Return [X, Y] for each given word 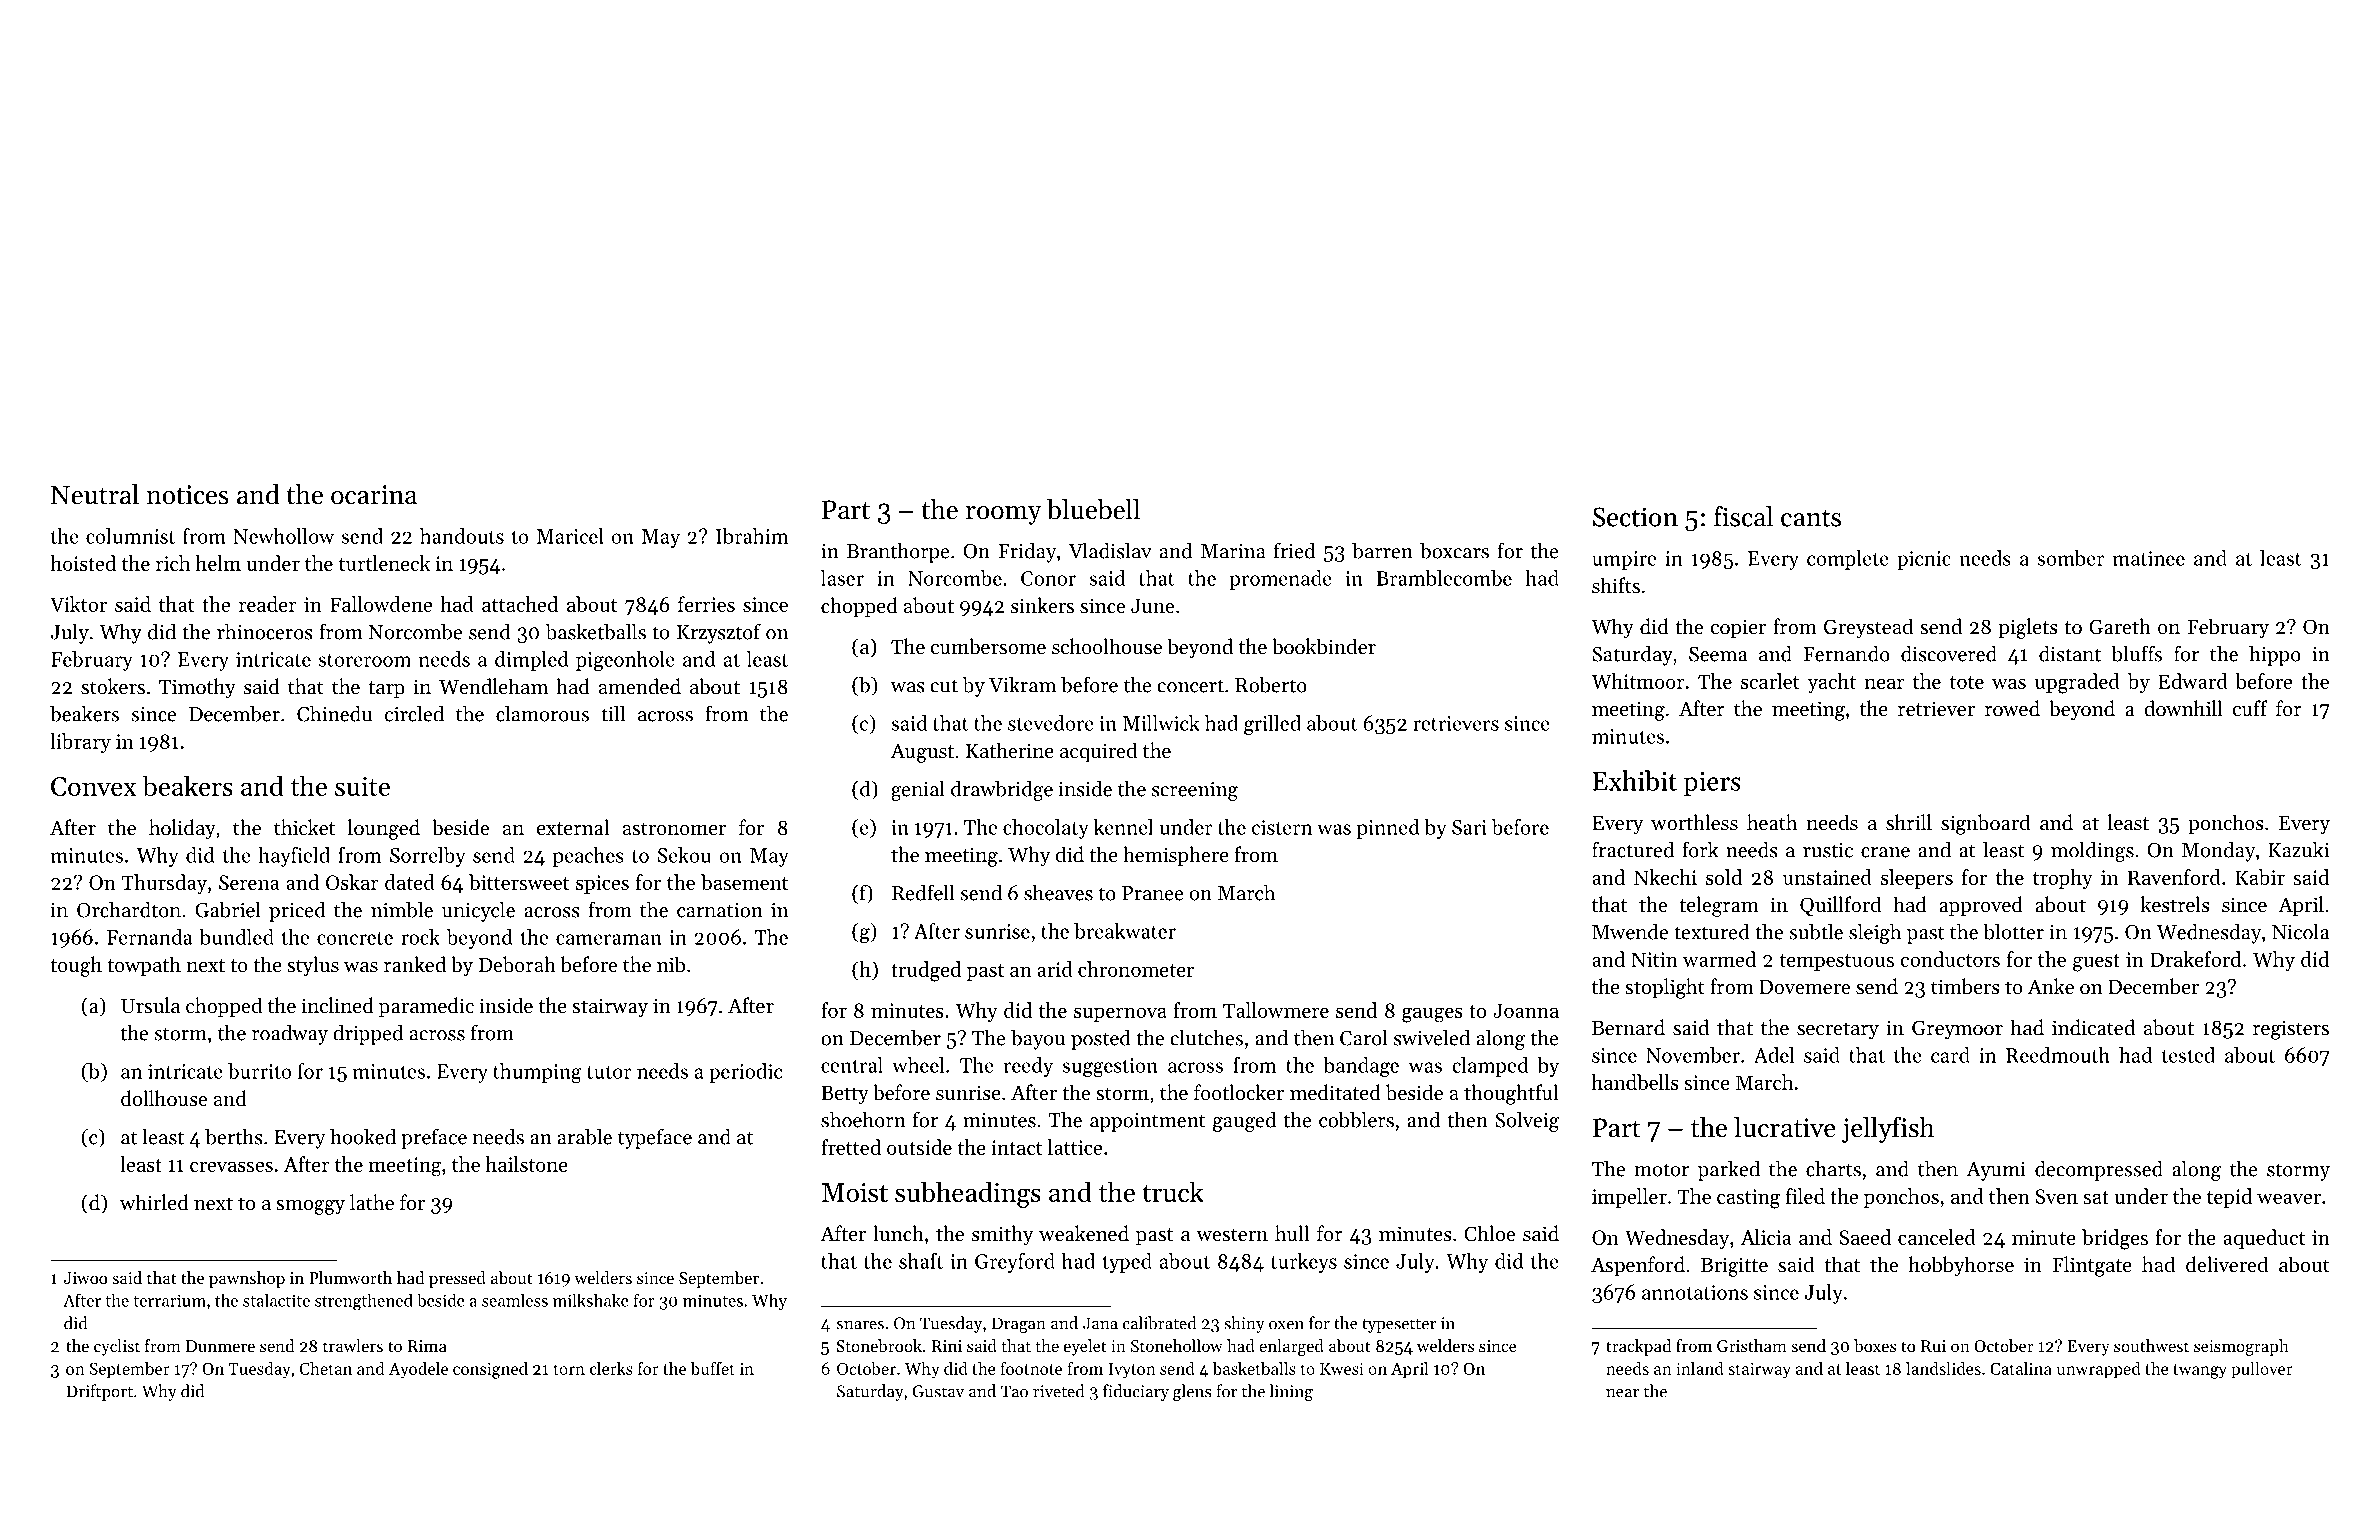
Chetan [326, 1368]
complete [1848, 560]
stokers [113, 686]
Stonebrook [879, 1345]
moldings [2092, 851]
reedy [1028, 1067]
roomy [1004, 515]
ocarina [374, 495]
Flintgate [2092, 1266]
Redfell [923, 892]
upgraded [2077, 683]
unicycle [478, 911]
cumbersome [988, 646]
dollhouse [164, 1098]
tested [2188, 1055]
